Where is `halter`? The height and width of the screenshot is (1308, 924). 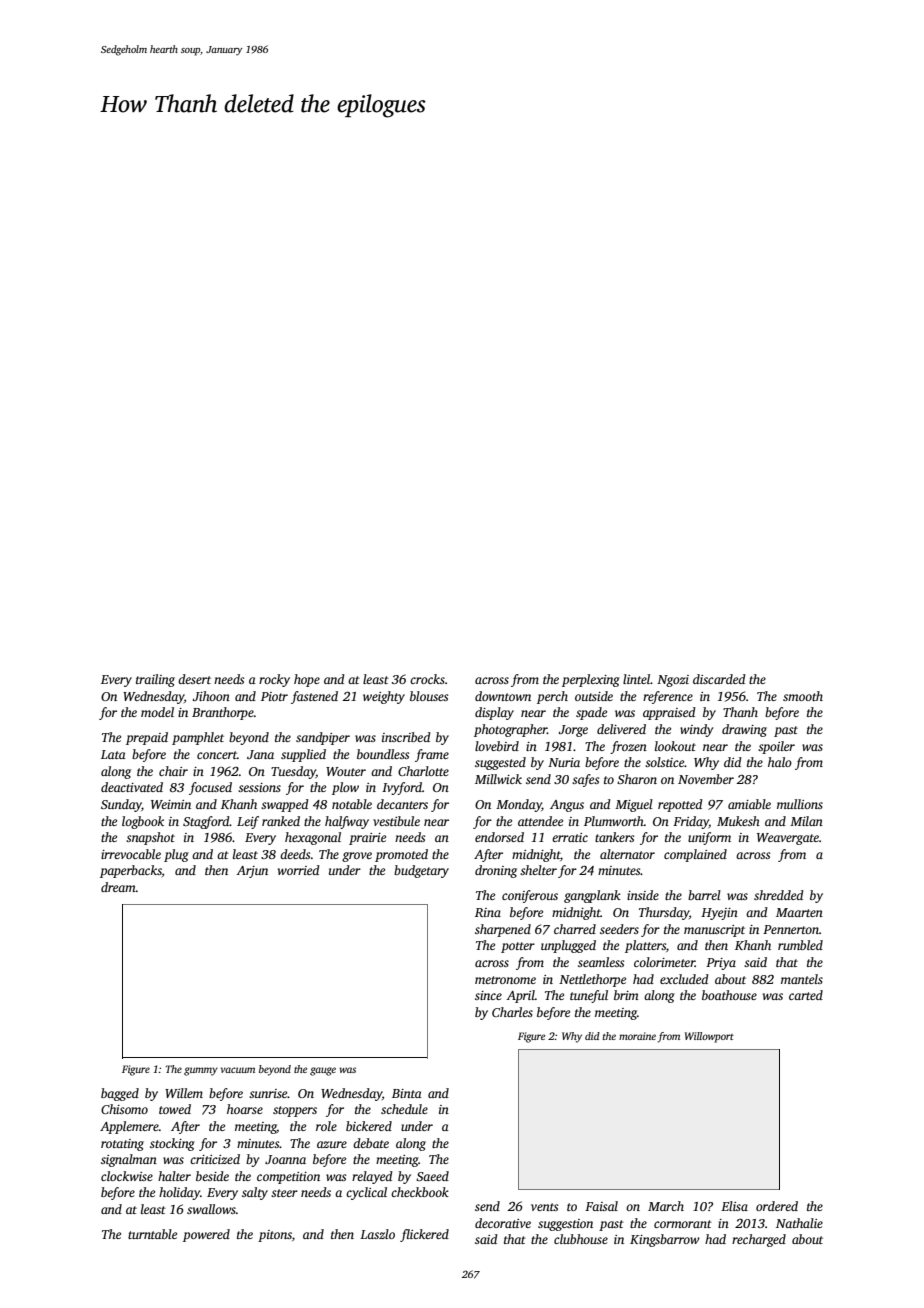
halter is located at coordinates (174, 1176).
